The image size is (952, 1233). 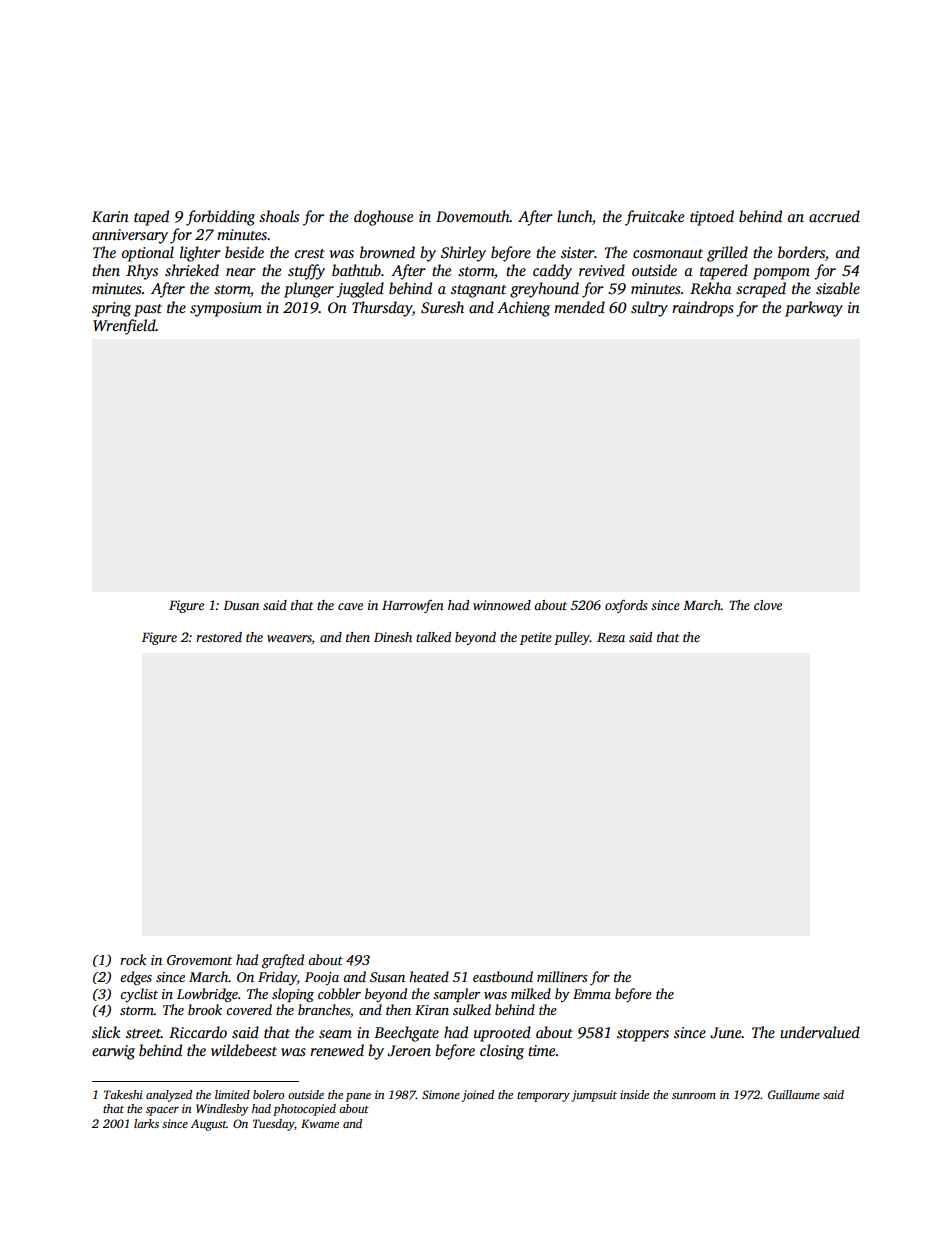 I want to click on talked, so click(x=433, y=637).
